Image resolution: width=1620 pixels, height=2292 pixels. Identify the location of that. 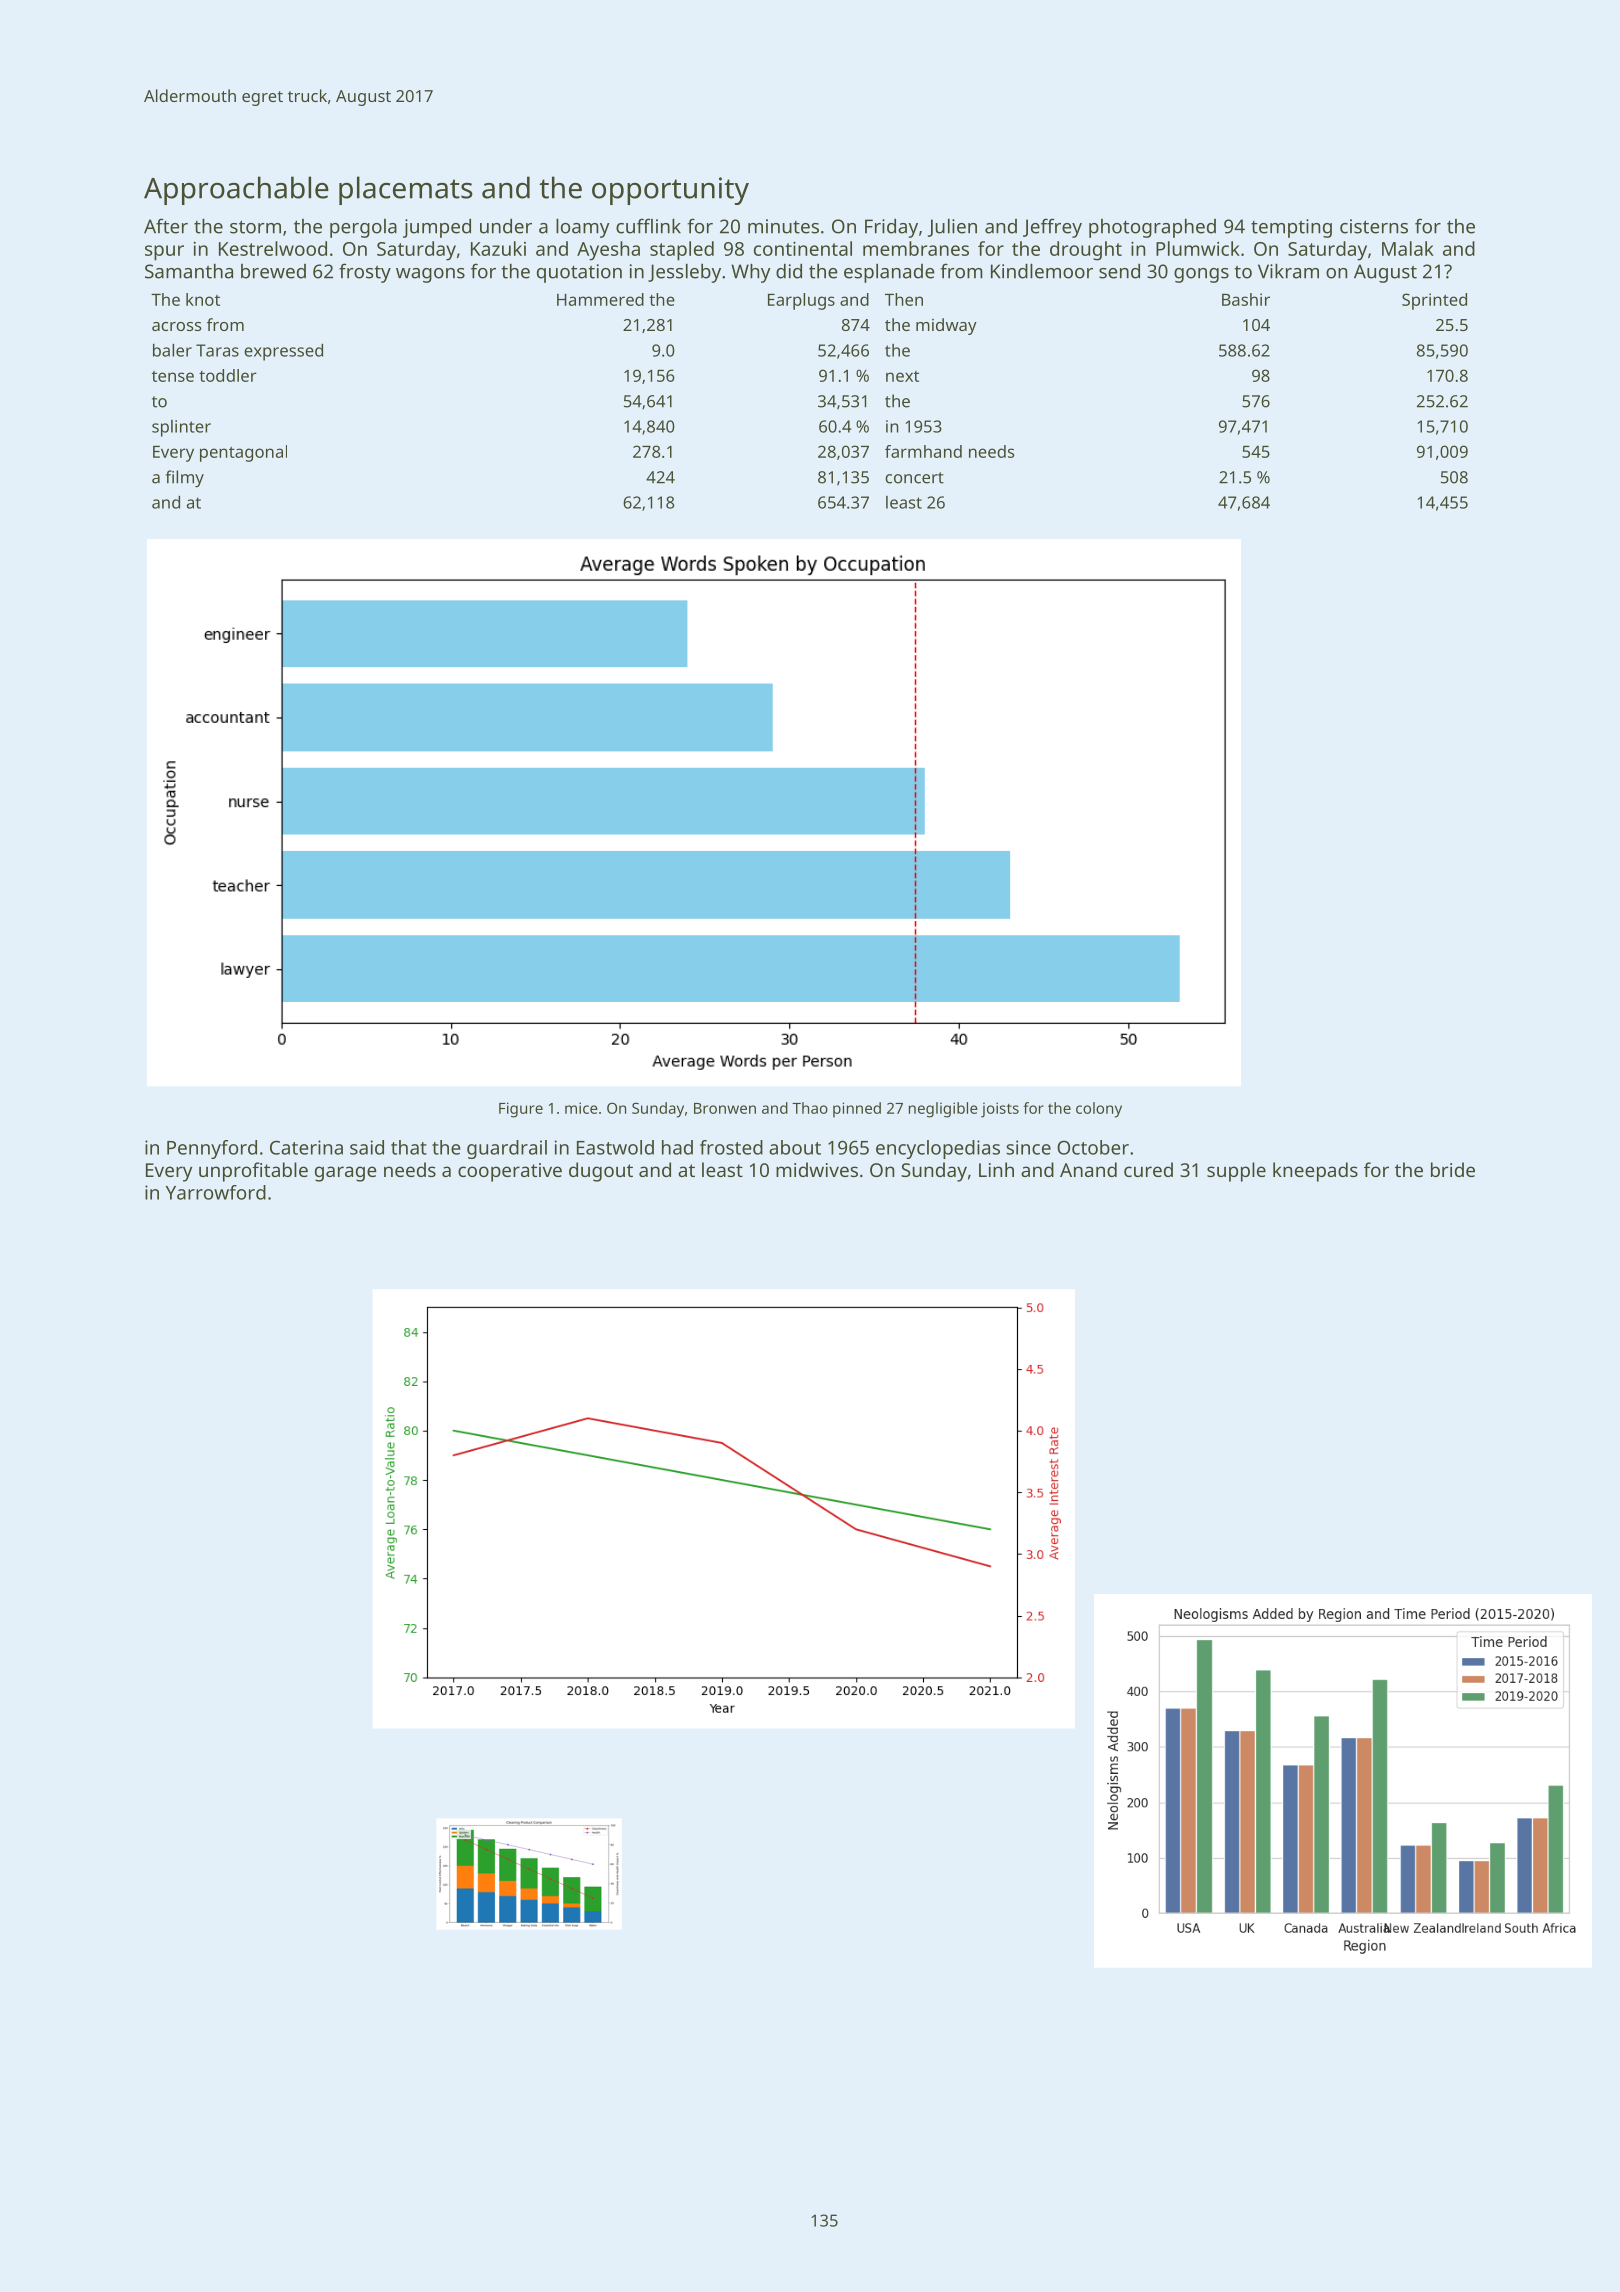
(409, 1147).
